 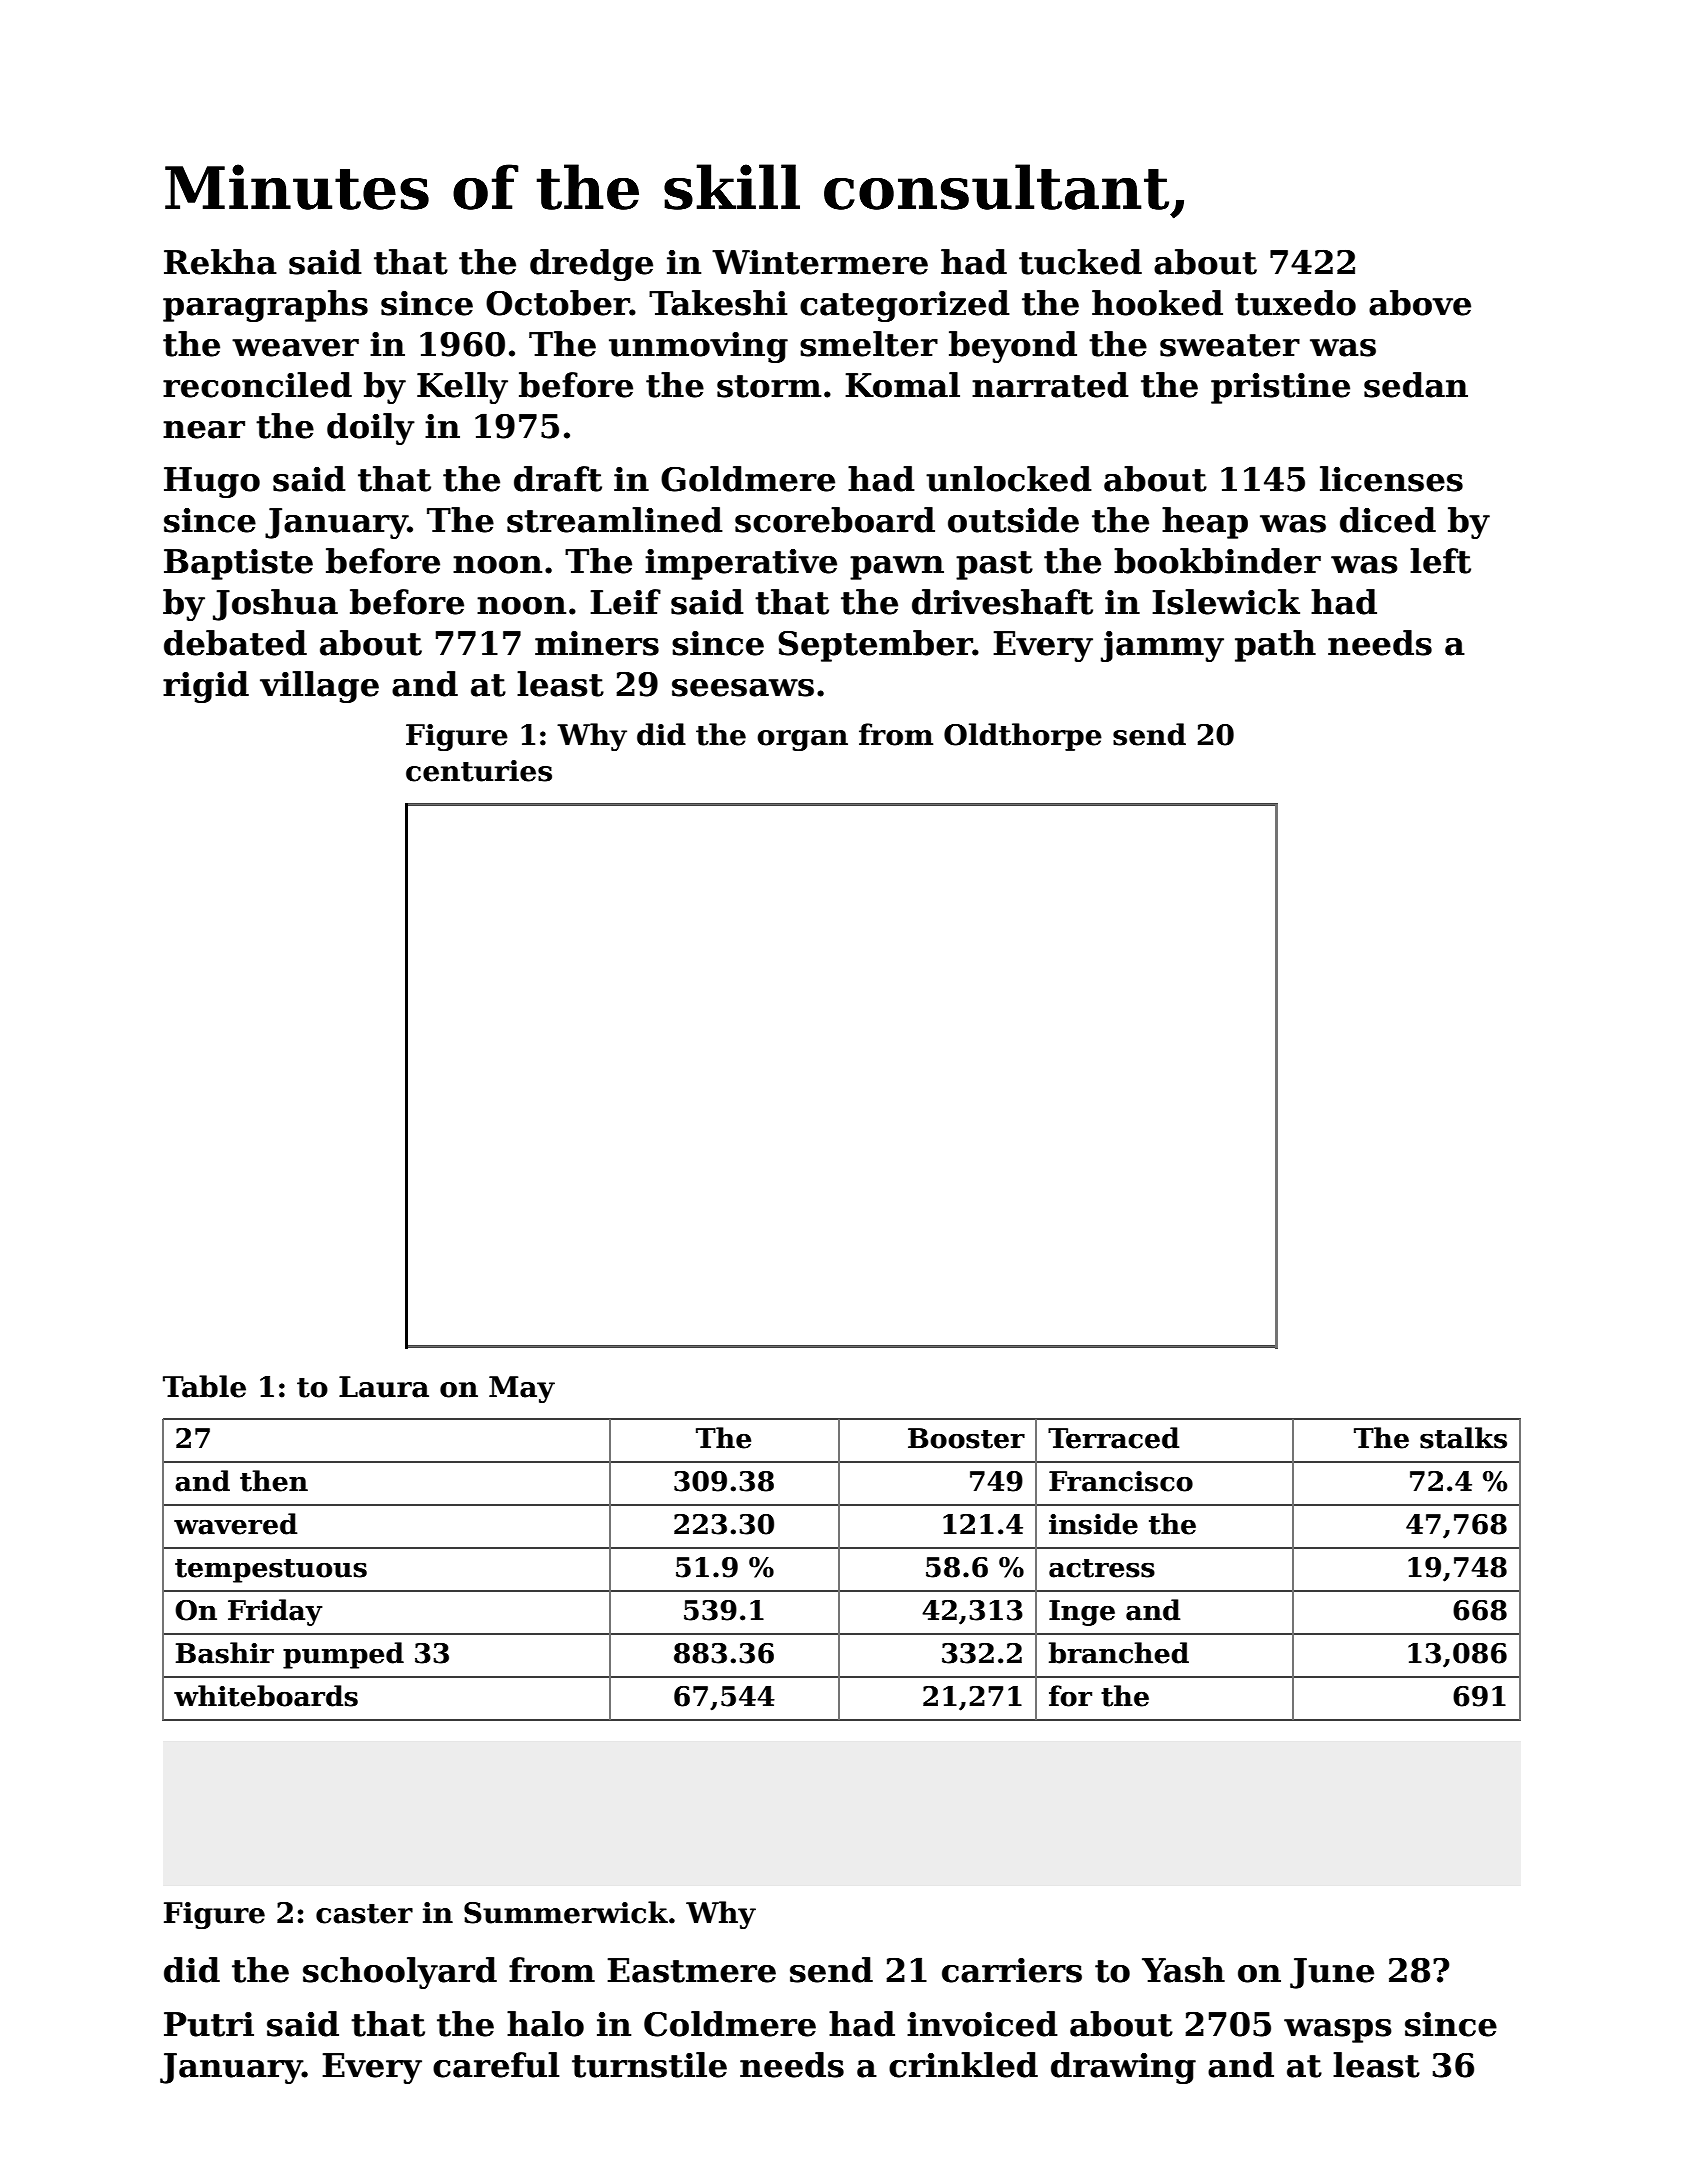 What do you see at coordinates (384, 1387) in the page?
I see `Laura` at bounding box center [384, 1387].
